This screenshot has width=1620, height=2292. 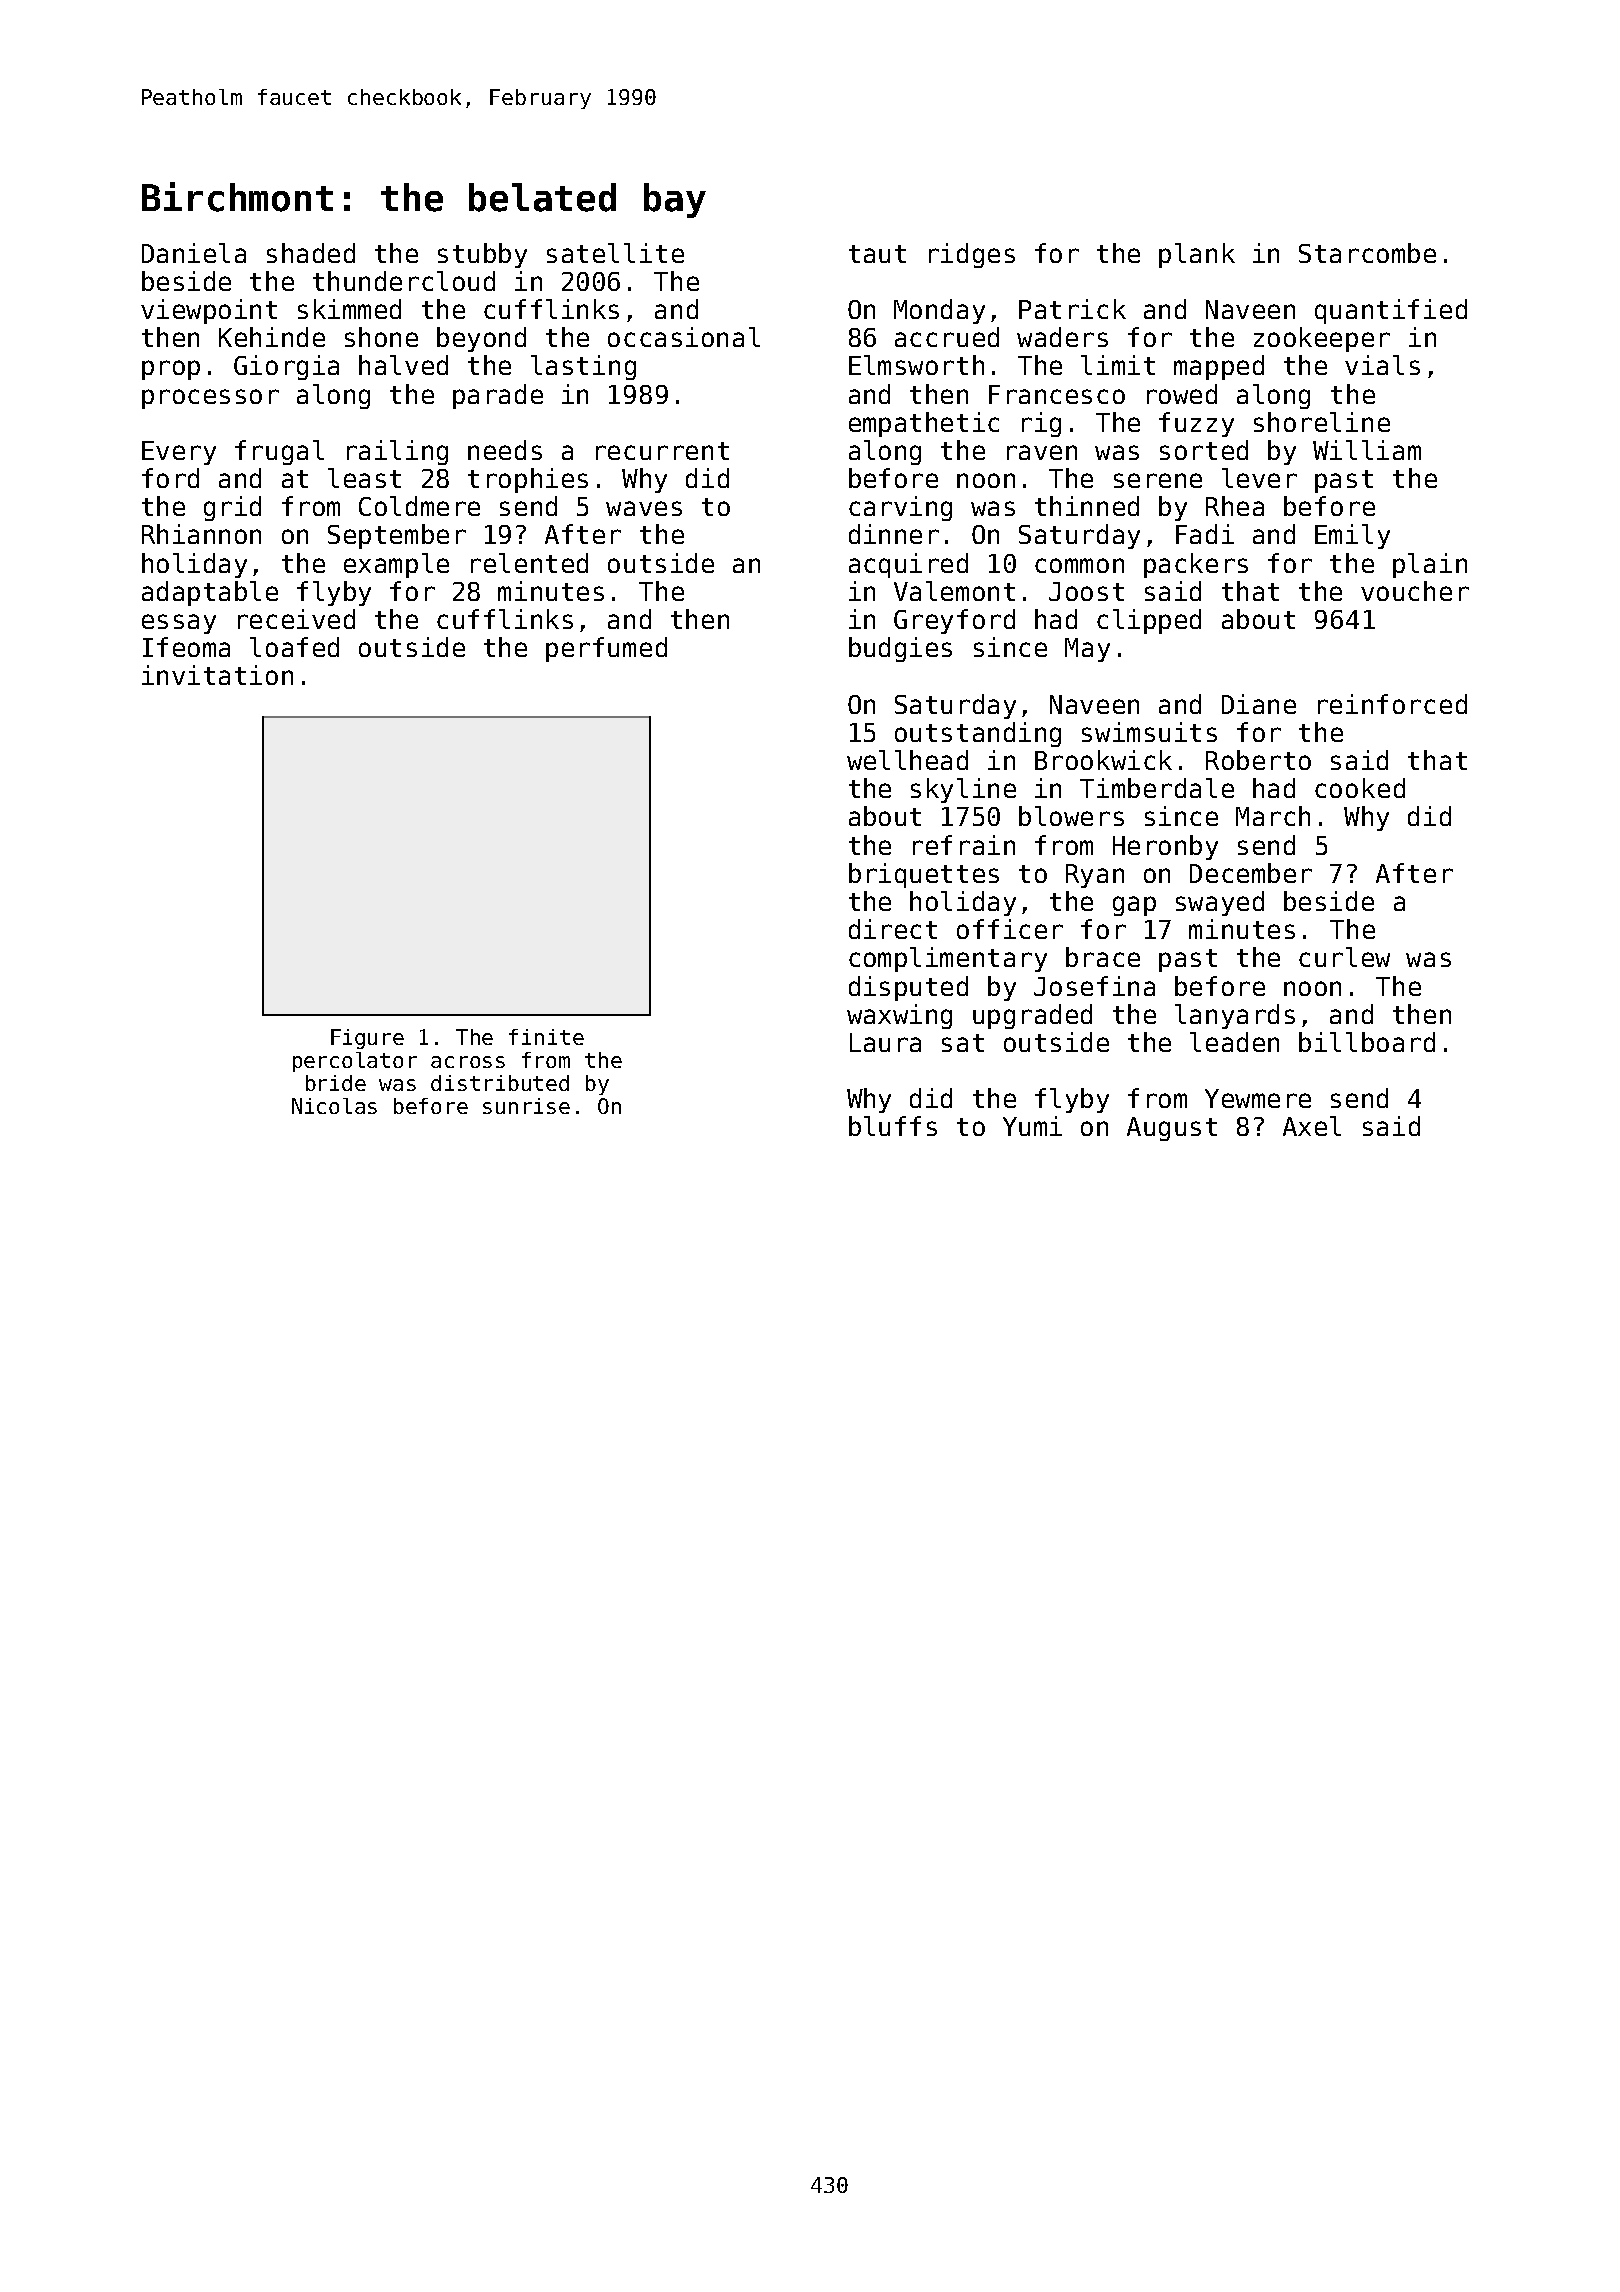 What do you see at coordinates (893, 929) in the screenshot?
I see `direct` at bounding box center [893, 929].
